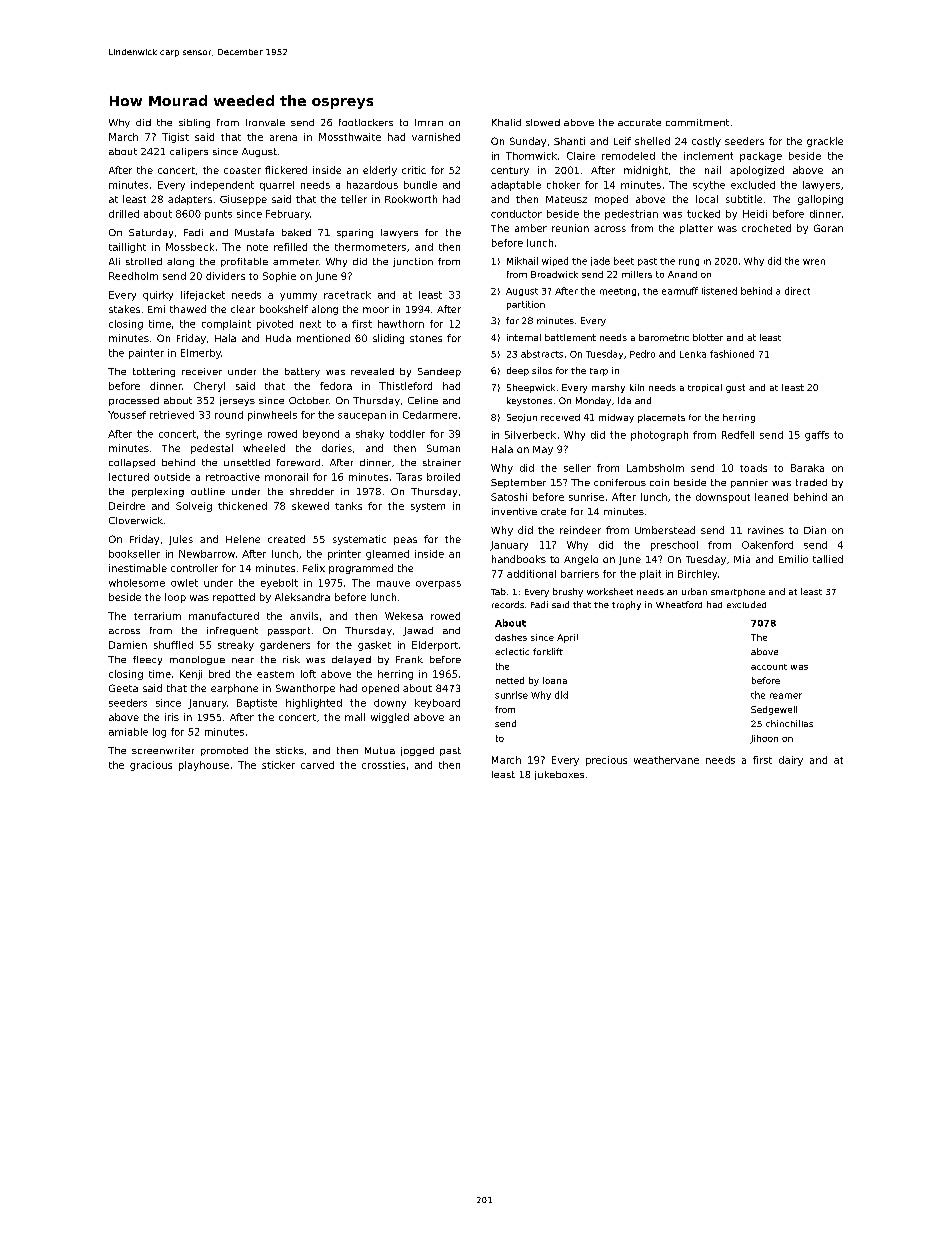 Image resolution: width=952 pixels, height=1233 pixels. I want to click on amiable, so click(128, 732).
